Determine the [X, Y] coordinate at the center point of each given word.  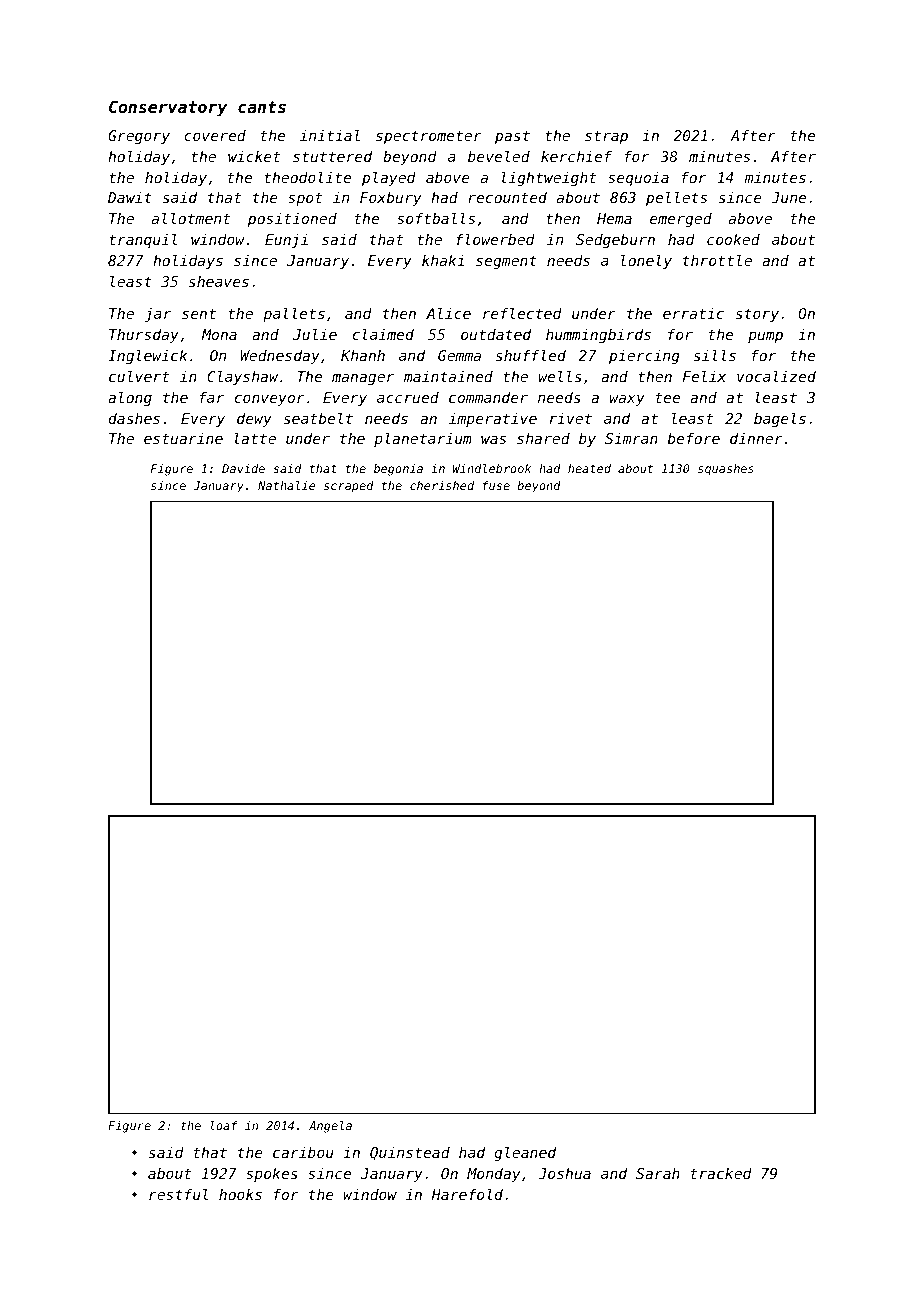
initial [330, 135]
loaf [224, 1125]
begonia [398, 470]
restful [178, 1194]
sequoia [638, 179]
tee [668, 397]
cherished [442, 485]
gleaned [525, 1153]
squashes [726, 470]
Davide [243, 468]
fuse [496, 485]
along [130, 398]
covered [215, 135]
